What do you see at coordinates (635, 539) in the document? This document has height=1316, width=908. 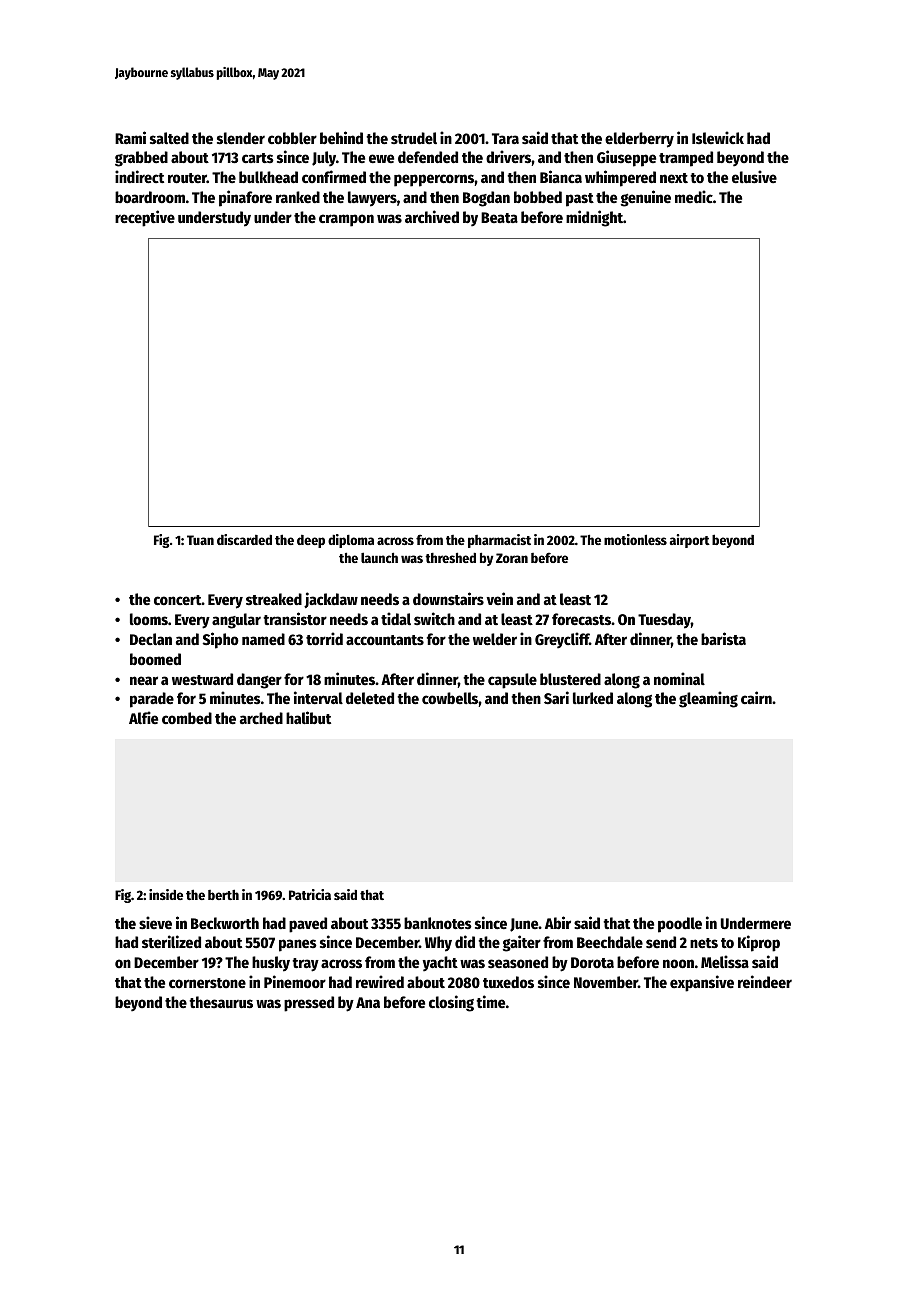 I see `motionless` at bounding box center [635, 539].
